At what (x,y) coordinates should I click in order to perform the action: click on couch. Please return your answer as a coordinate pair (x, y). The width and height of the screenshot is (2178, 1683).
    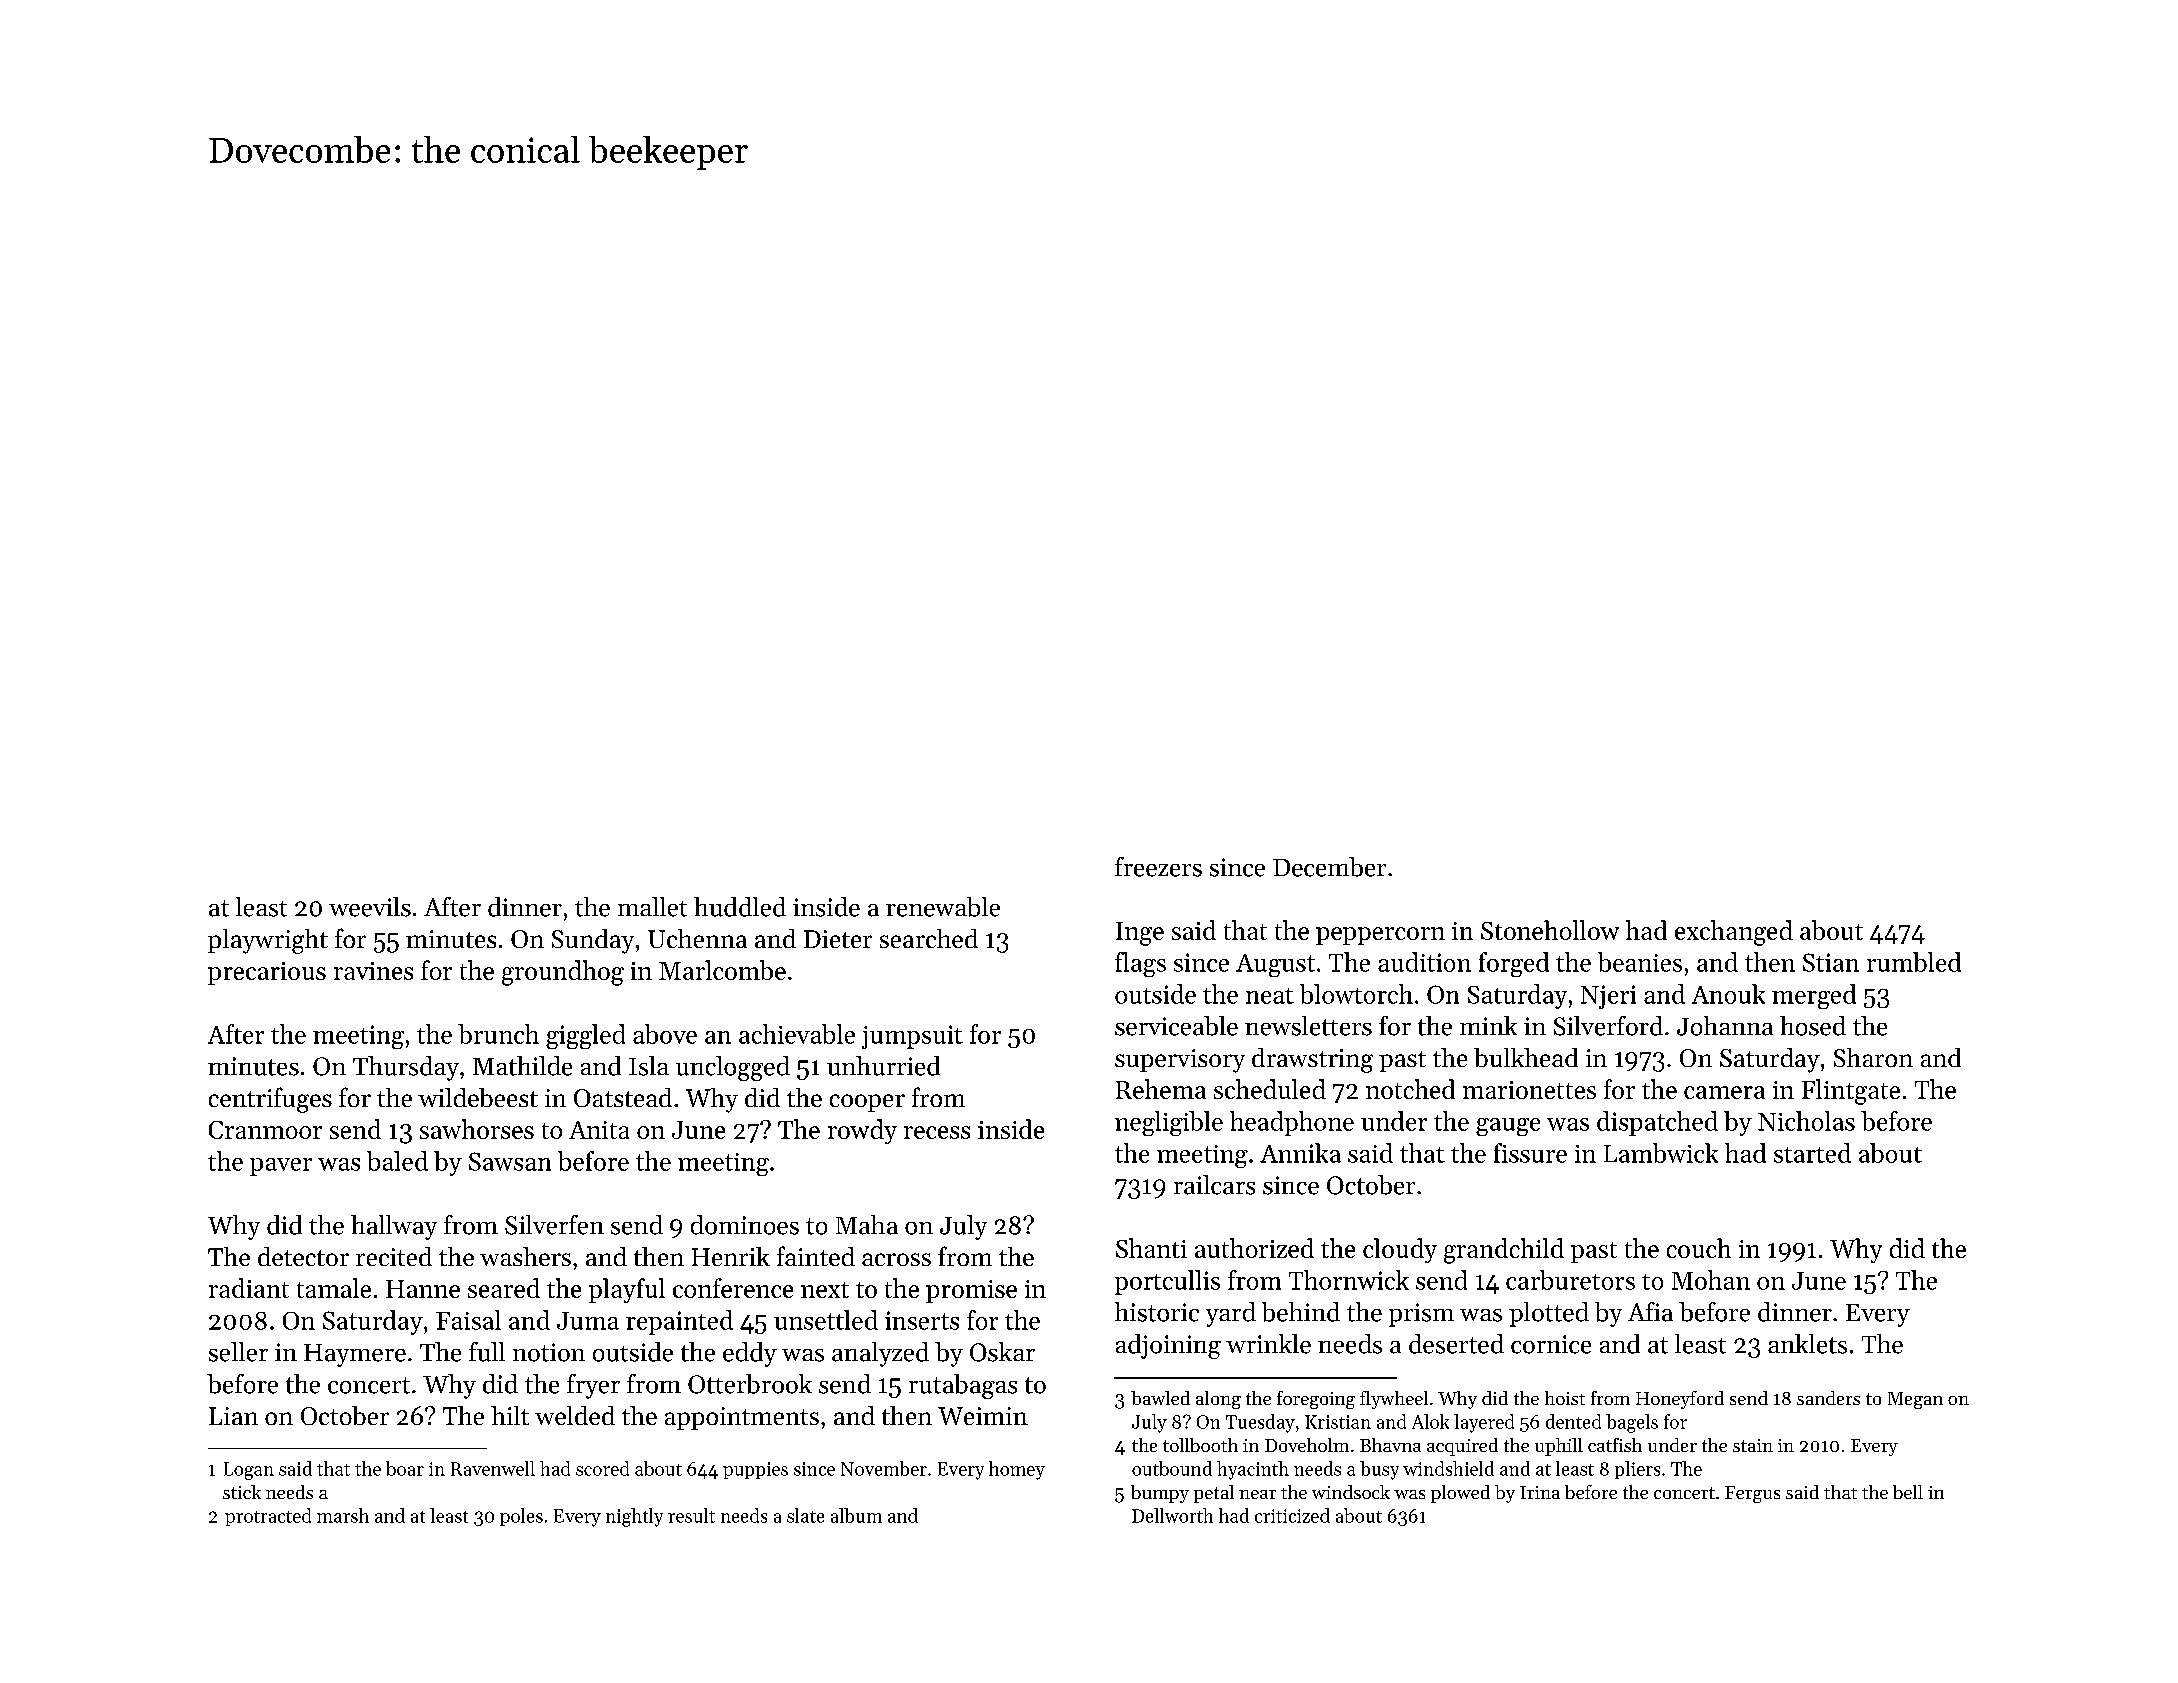
    Looking at the image, I should click on (1699, 1248).
